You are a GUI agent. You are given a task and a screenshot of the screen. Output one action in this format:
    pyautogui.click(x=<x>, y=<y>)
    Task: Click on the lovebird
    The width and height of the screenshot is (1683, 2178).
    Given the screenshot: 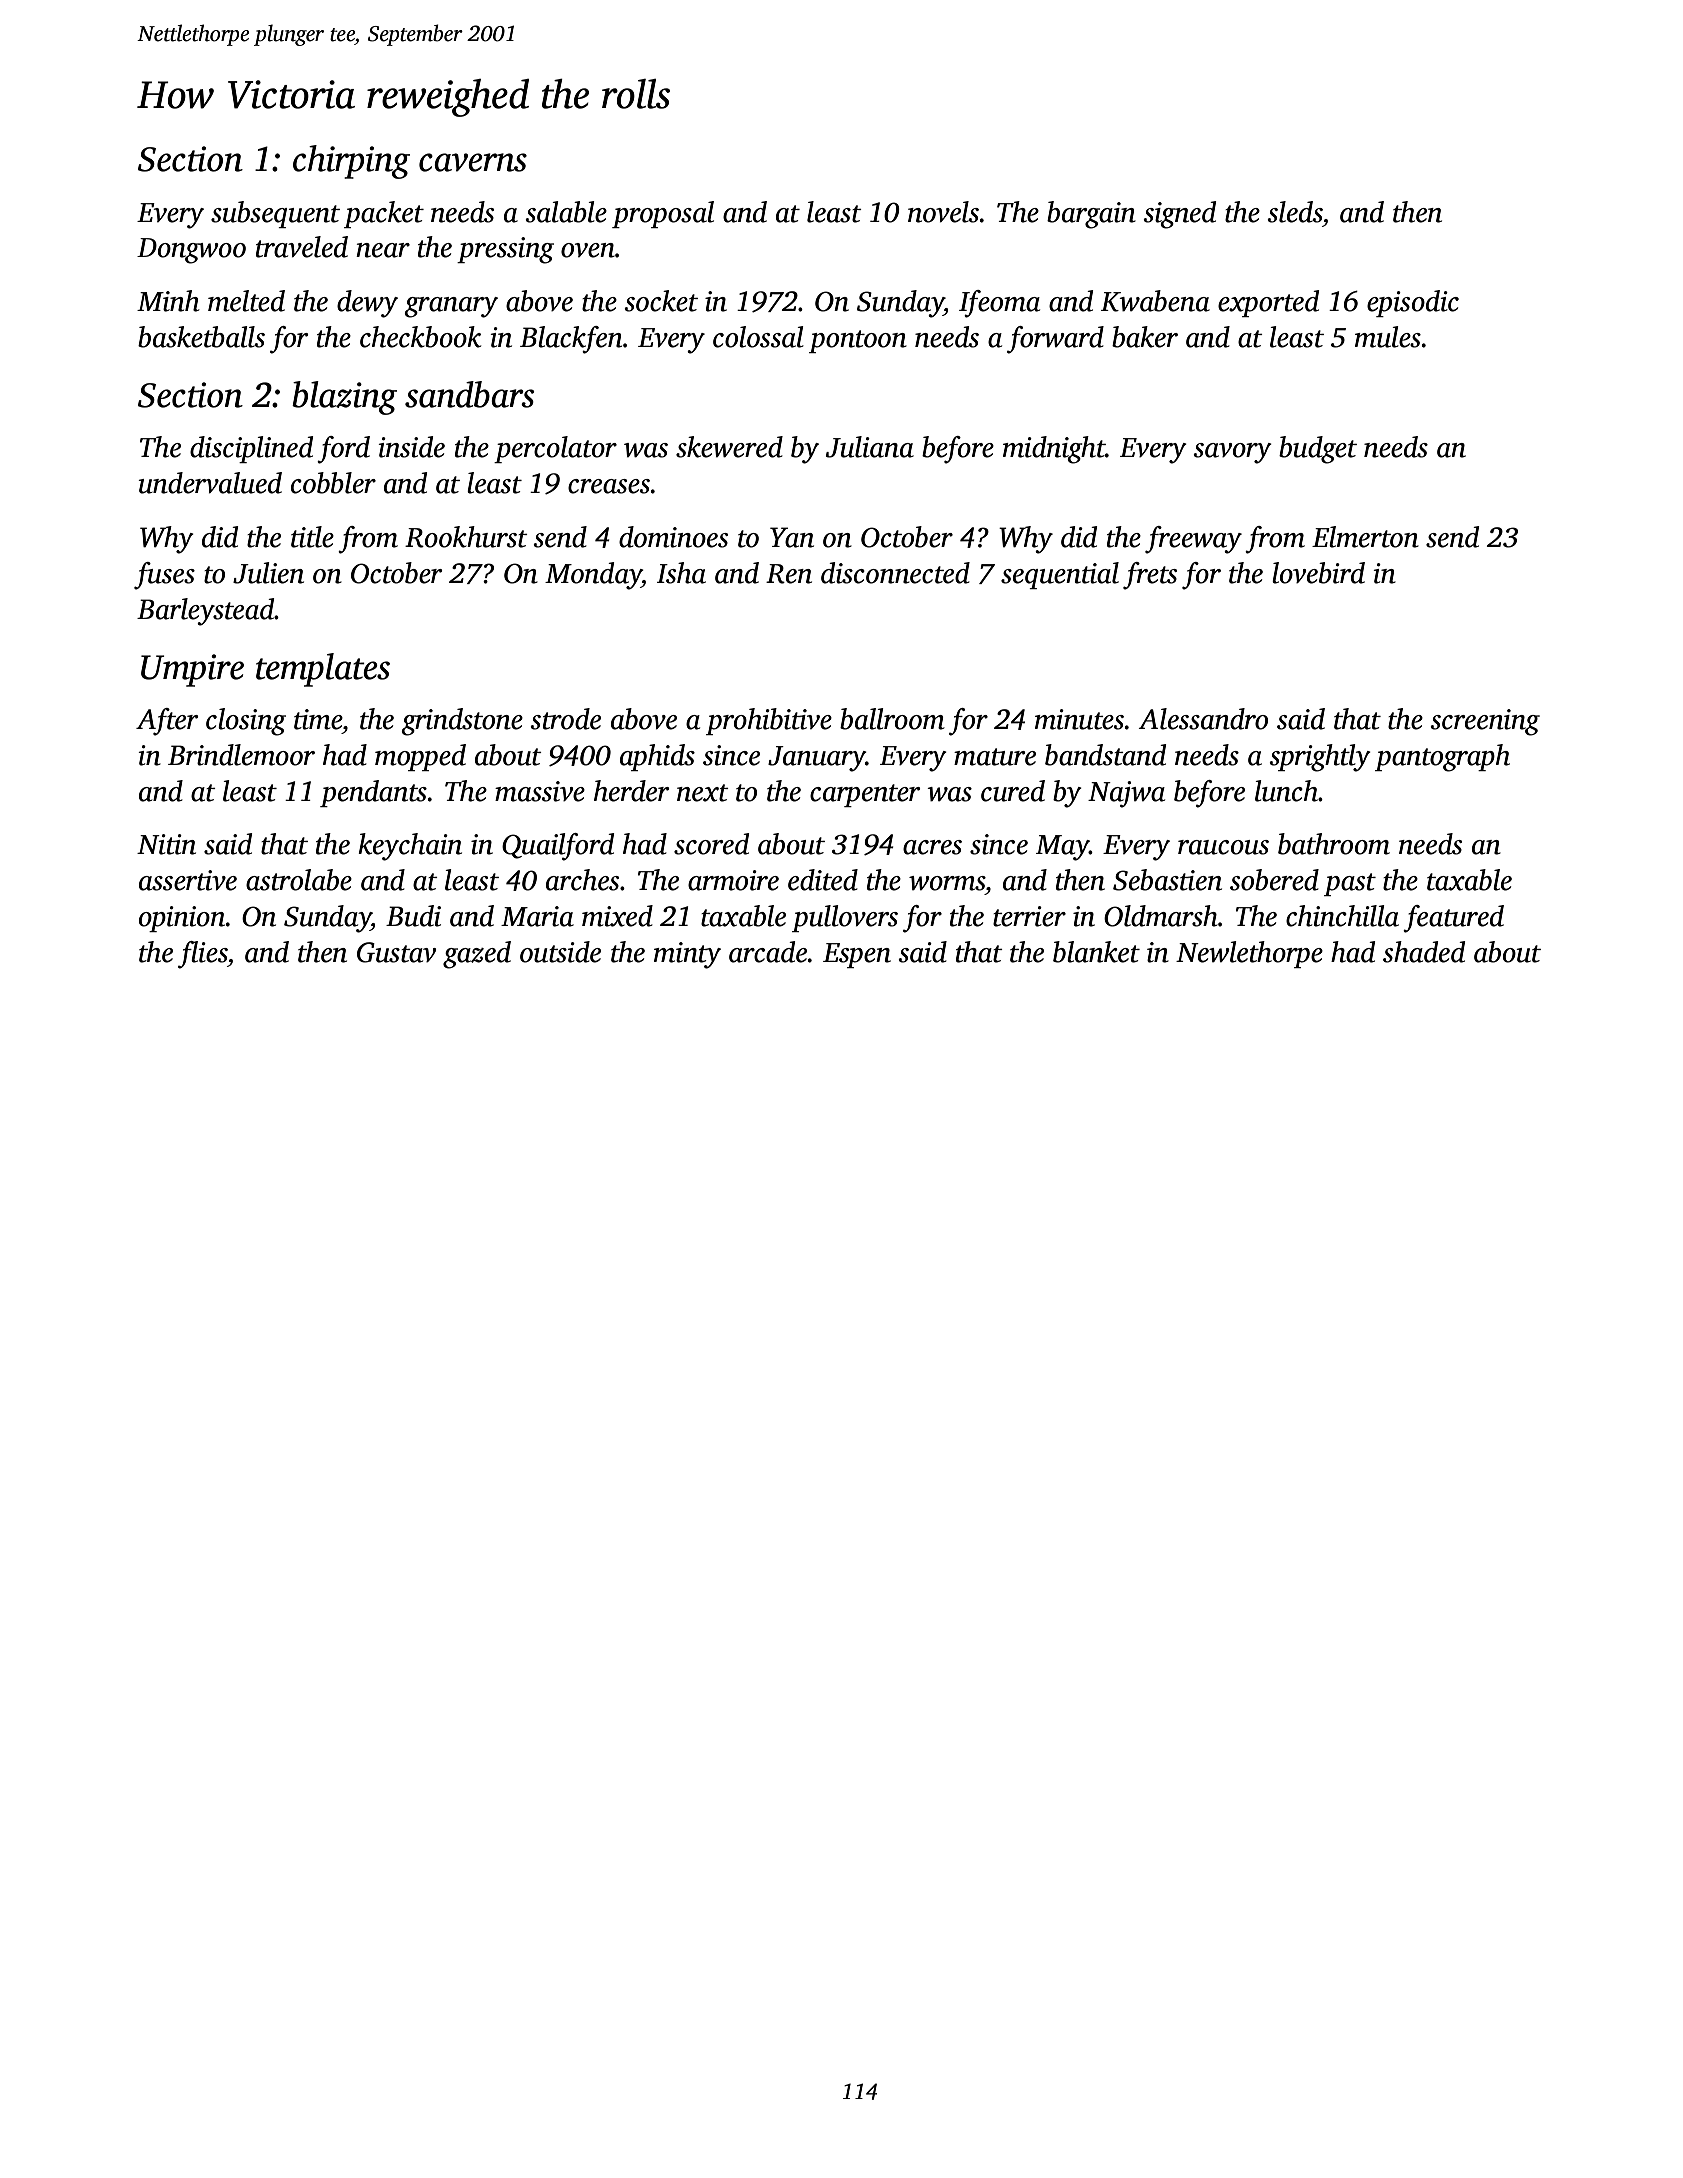 What is the action you would take?
    pyautogui.click(x=1318, y=573)
